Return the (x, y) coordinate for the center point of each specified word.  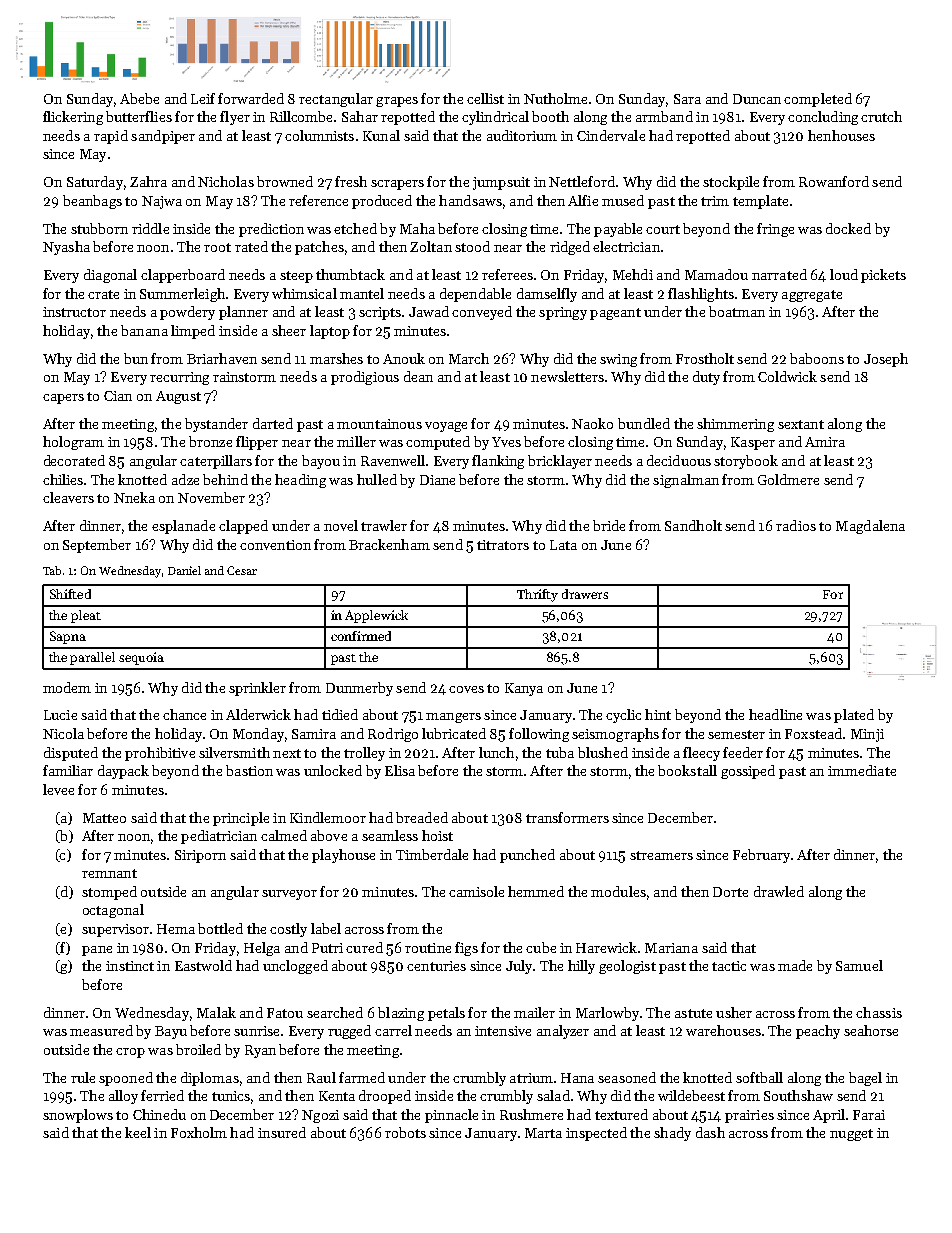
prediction (271, 230)
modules (618, 891)
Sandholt (693, 525)
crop (130, 1053)
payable (618, 230)
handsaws (470, 200)
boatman (737, 311)
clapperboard (183, 276)
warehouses (723, 1030)
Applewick (376, 616)
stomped (109, 893)
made (795, 965)
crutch (881, 116)
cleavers (68, 497)
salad (553, 1095)
